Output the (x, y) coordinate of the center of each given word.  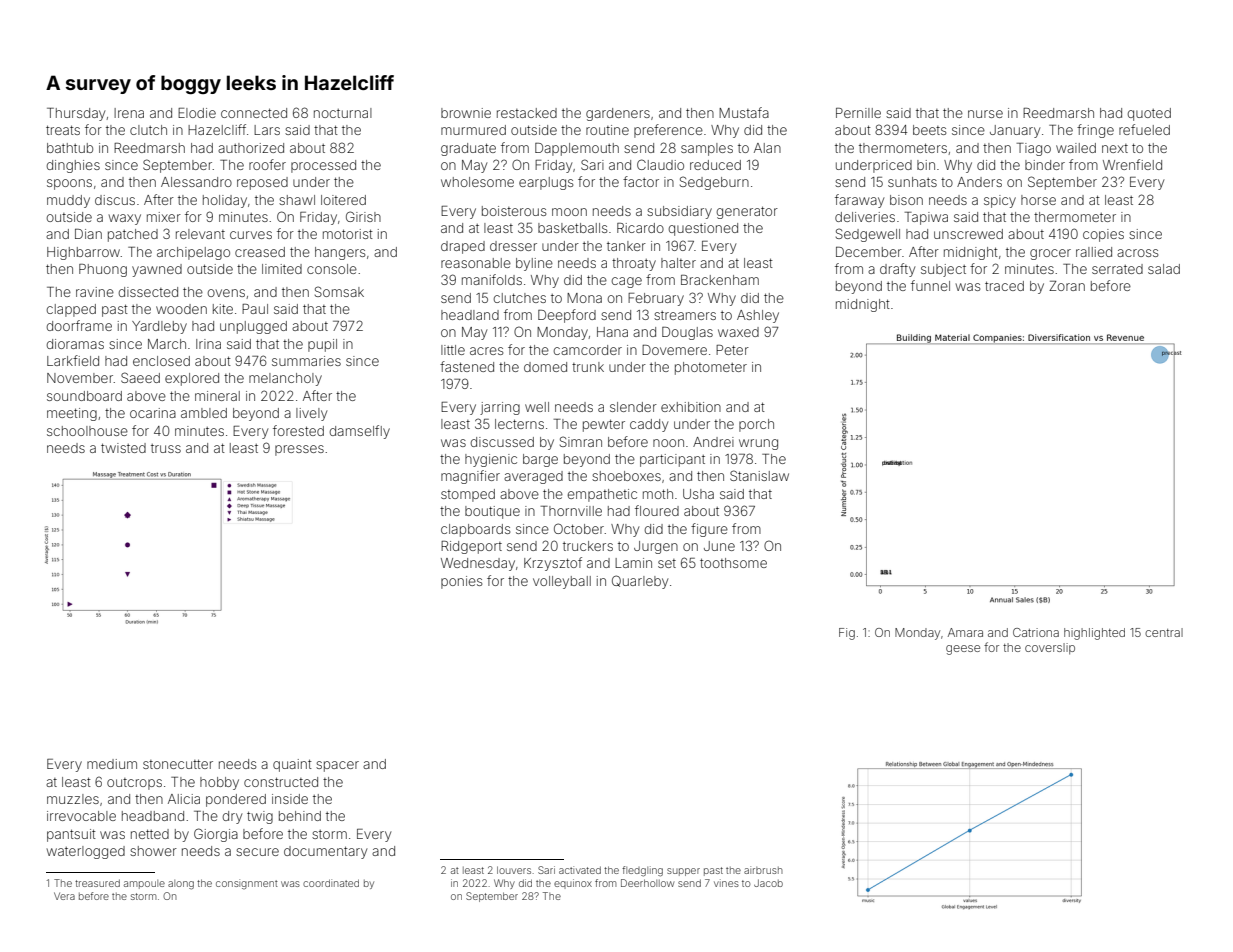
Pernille (858, 113)
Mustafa (744, 112)
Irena (129, 113)
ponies (461, 582)
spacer (337, 766)
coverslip (1050, 649)
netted (150, 834)
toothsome (733, 563)
